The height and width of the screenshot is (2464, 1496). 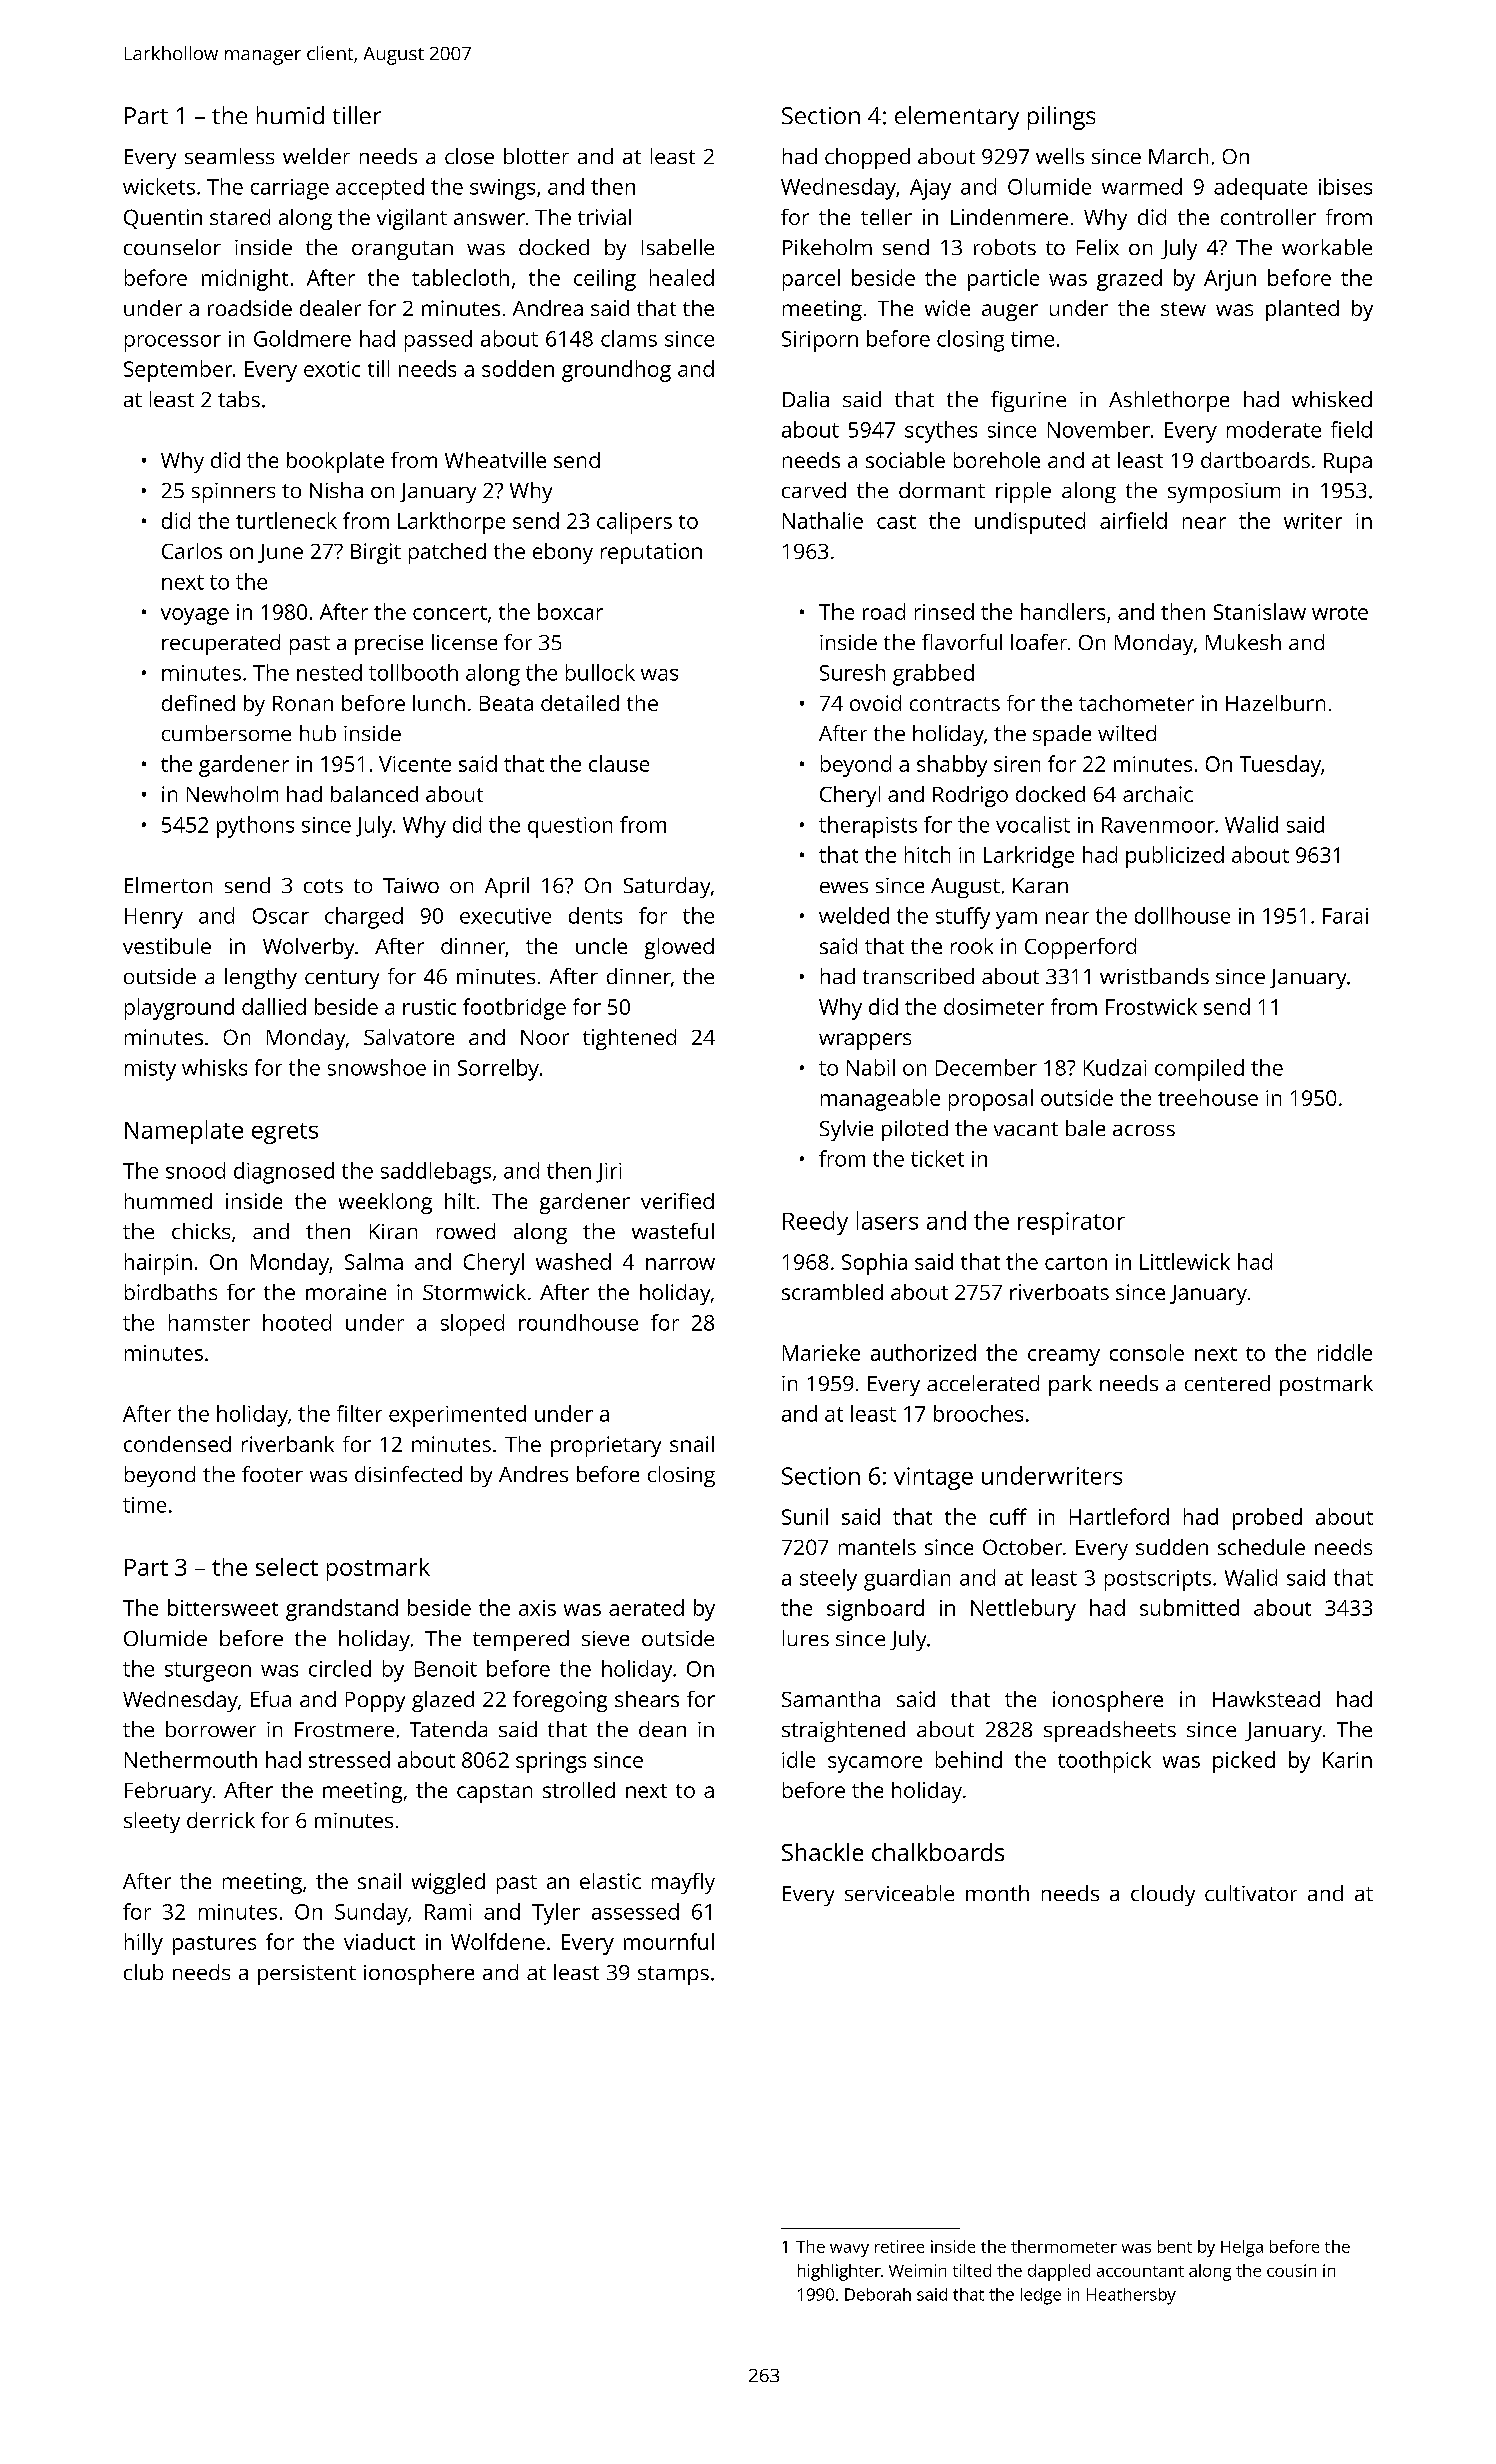 What do you see at coordinates (1061, 118) in the screenshot?
I see `pilings` at bounding box center [1061, 118].
